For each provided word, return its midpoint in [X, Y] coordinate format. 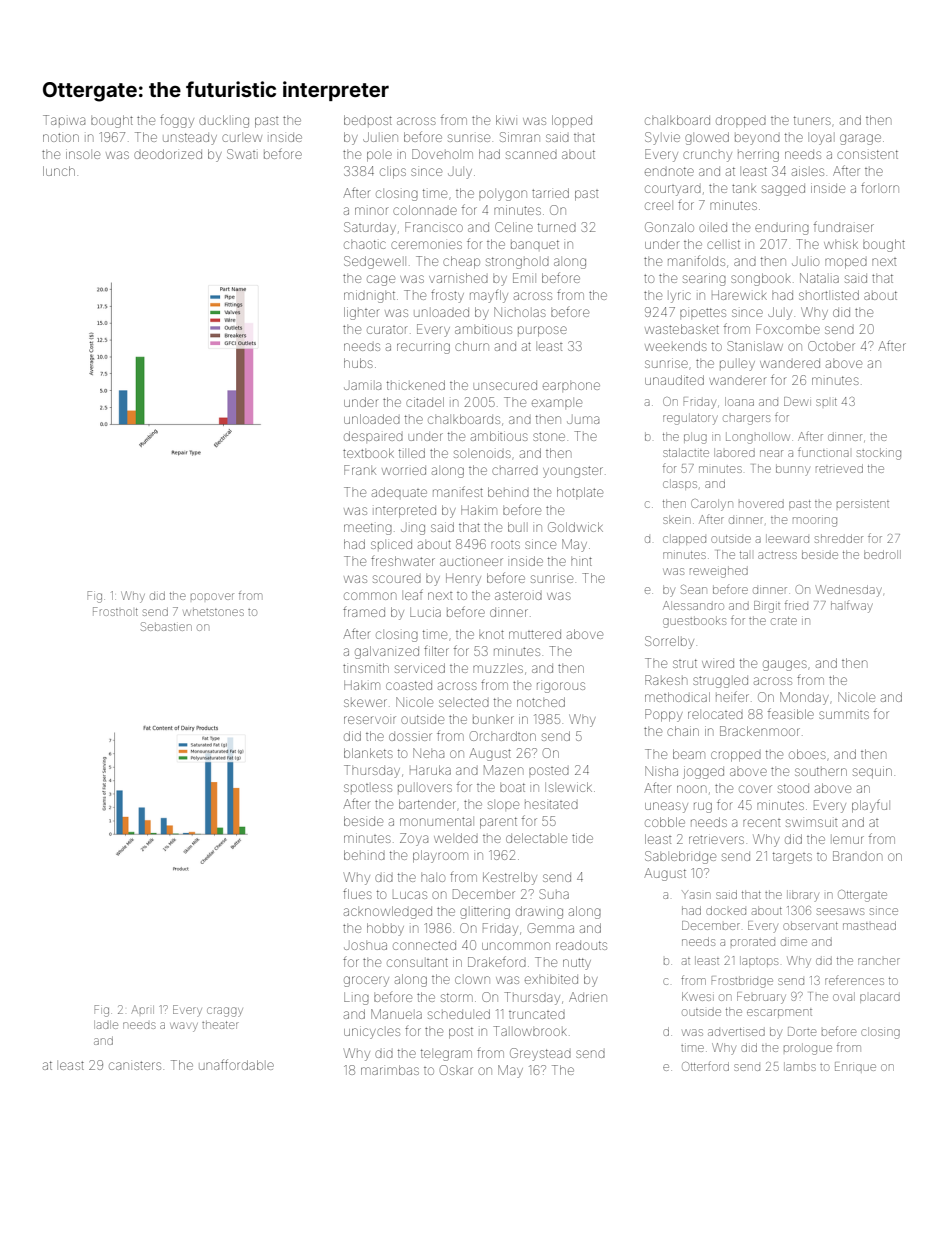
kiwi [505, 120]
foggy [177, 122]
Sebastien [166, 626]
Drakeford [497, 961]
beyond [757, 139]
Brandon [857, 856]
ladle [106, 1025]
